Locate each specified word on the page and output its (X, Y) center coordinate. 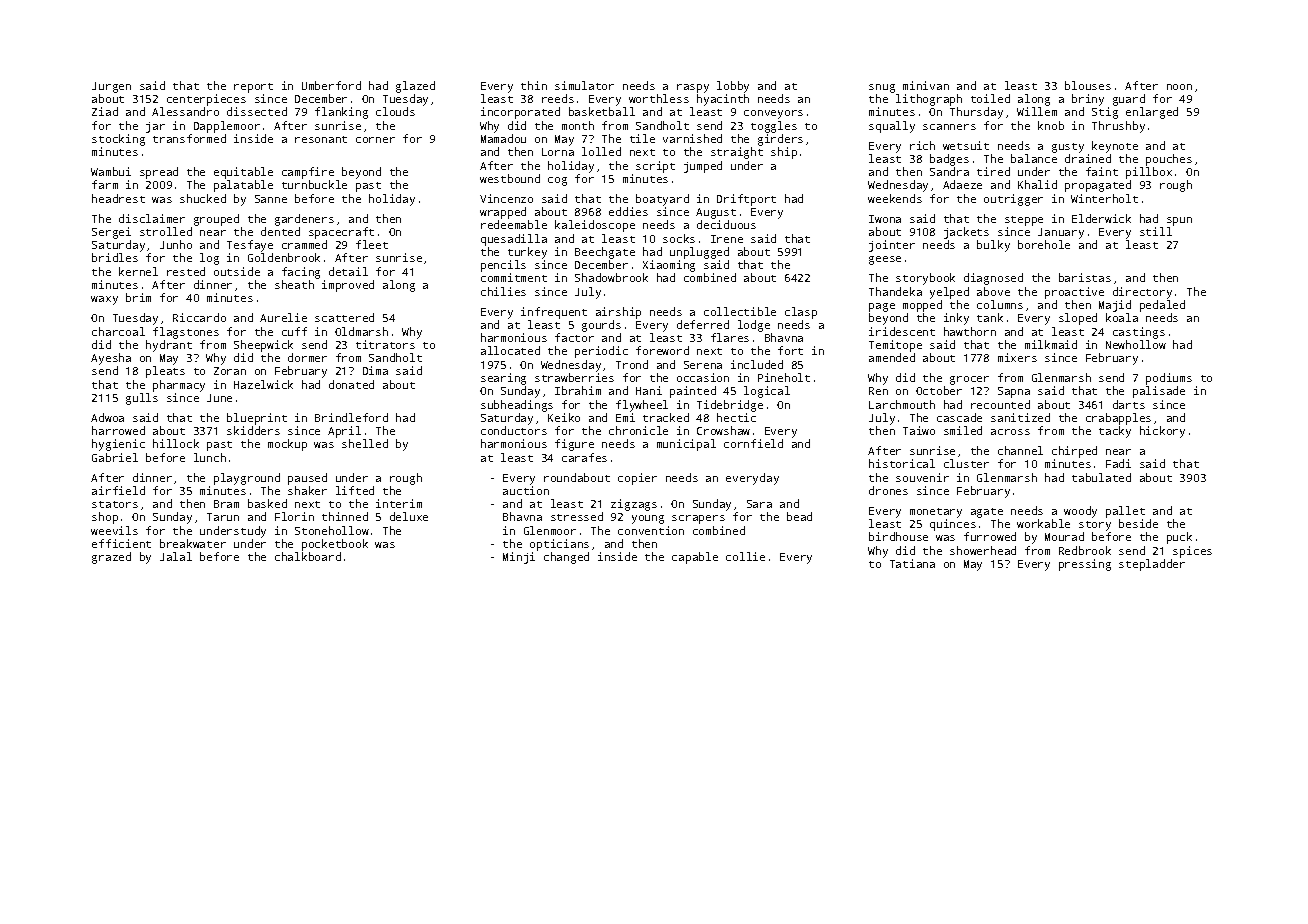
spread (159, 173)
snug (882, 88)
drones (888, 490)
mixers (1017, 357)
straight (737, 153)
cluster (966, 463)
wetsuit (966, 145)
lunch (210, 457)
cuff (294, 331)
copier (637, 479)
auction (526, 490)
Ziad (105, 111)
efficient (121, 543)
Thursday (976, 113)
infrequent (554, 313)
